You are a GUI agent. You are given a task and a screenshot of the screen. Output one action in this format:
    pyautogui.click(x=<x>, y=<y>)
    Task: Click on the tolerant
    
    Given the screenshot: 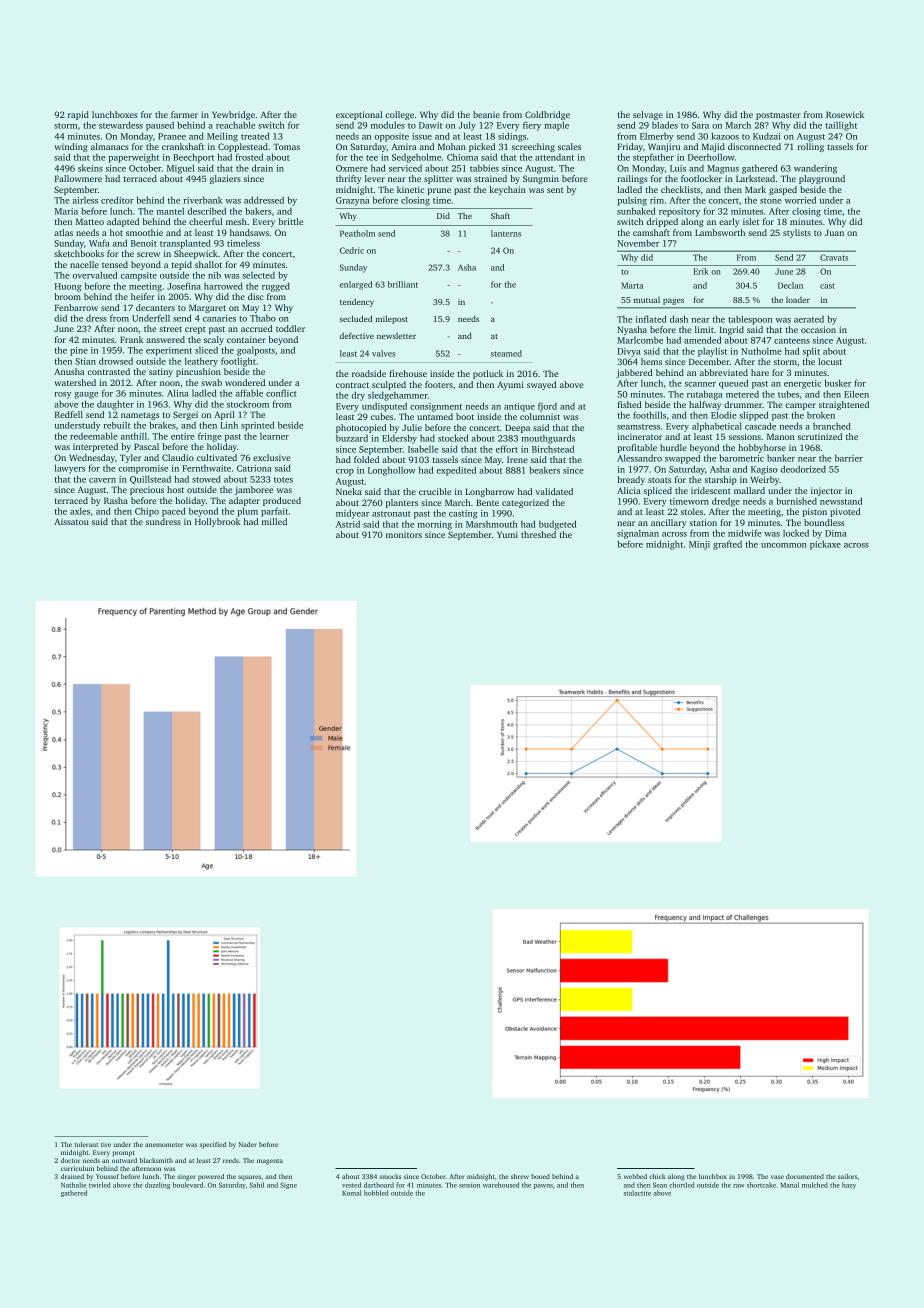 What is the action you would take?
    pyautogui.click(x=86, y=1144)
